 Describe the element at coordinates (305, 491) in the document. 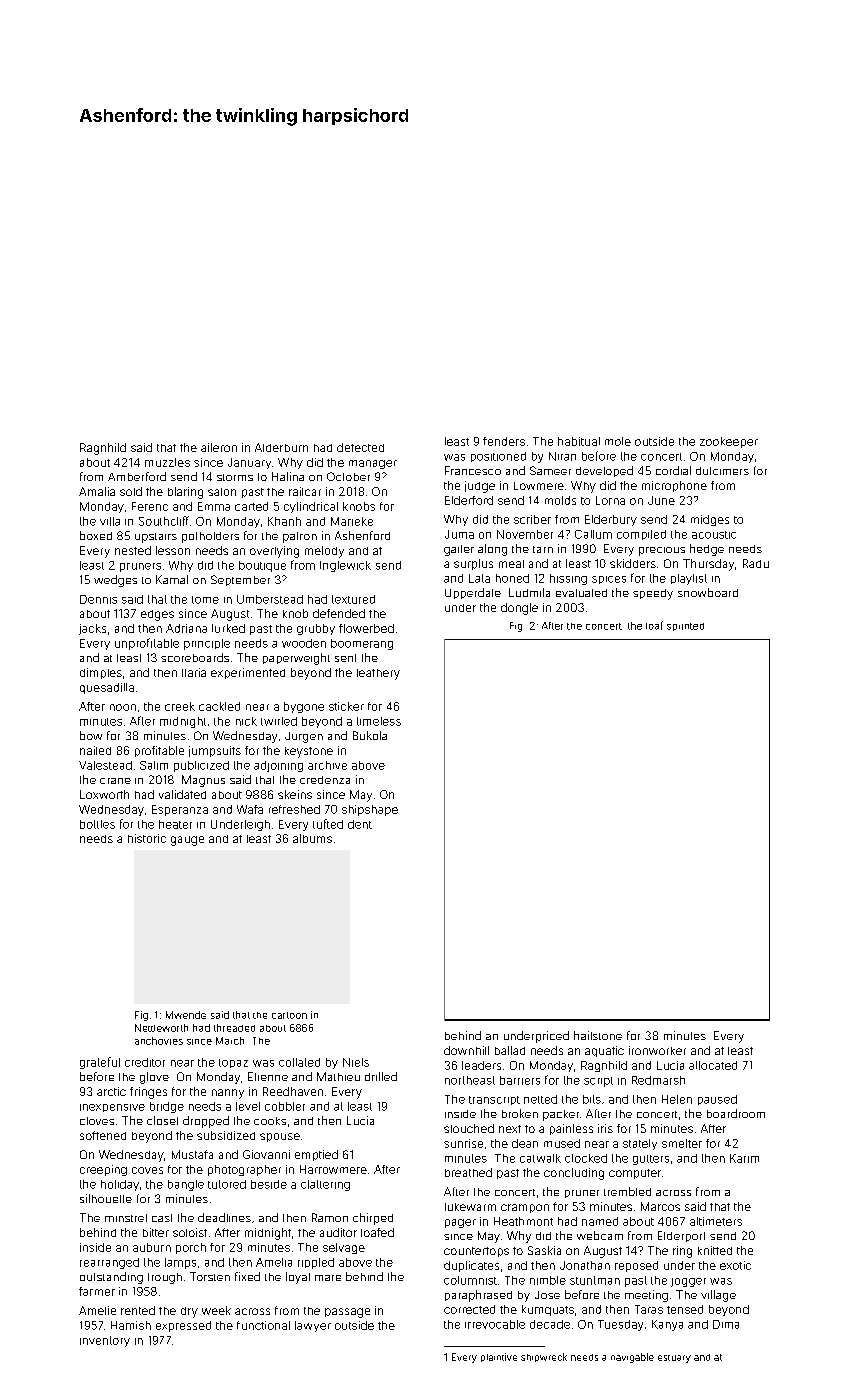

I see `railcar` at that location.
